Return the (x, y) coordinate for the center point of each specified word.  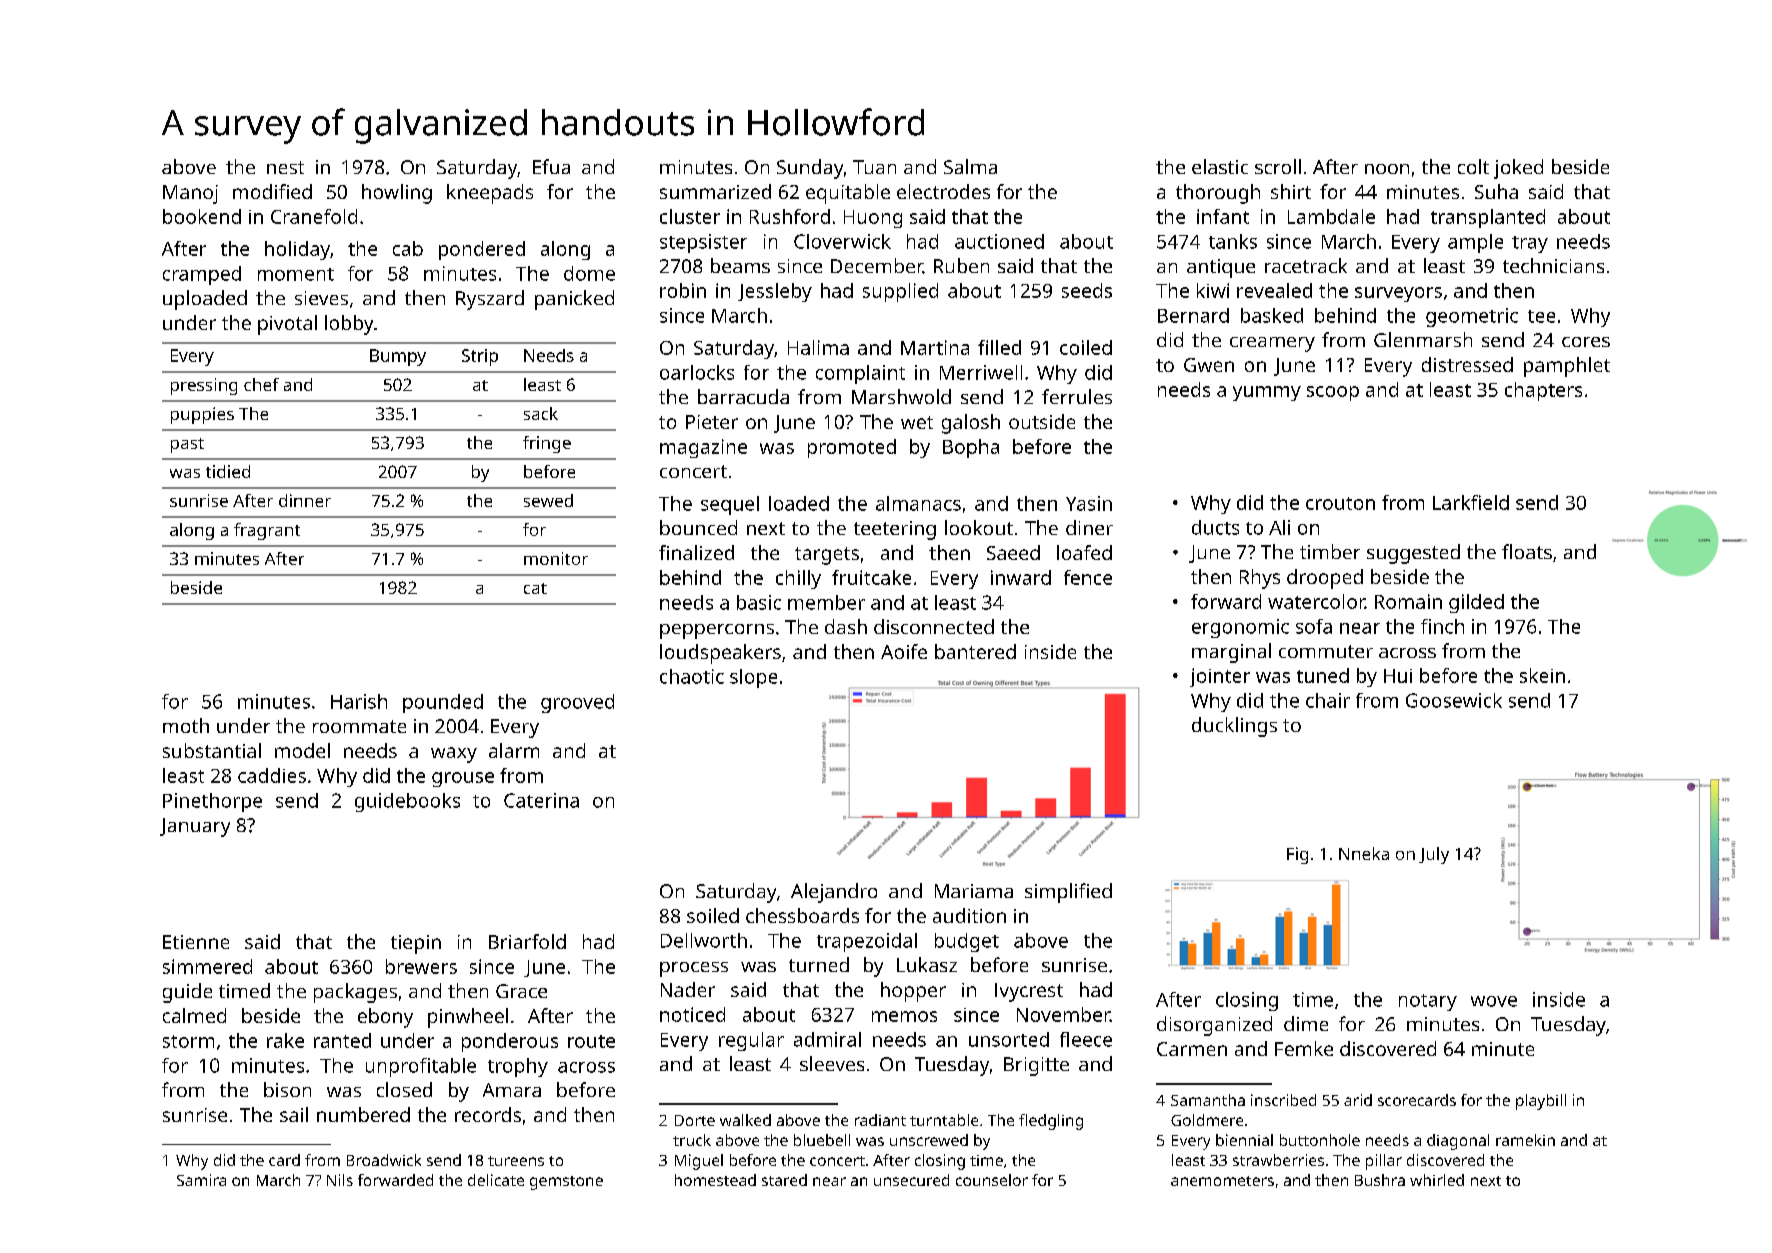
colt (1473, 166)
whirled (1437, 1180)
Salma (970, 166)
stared (784, 1180)
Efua (551, 166)
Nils (340, 1180)
